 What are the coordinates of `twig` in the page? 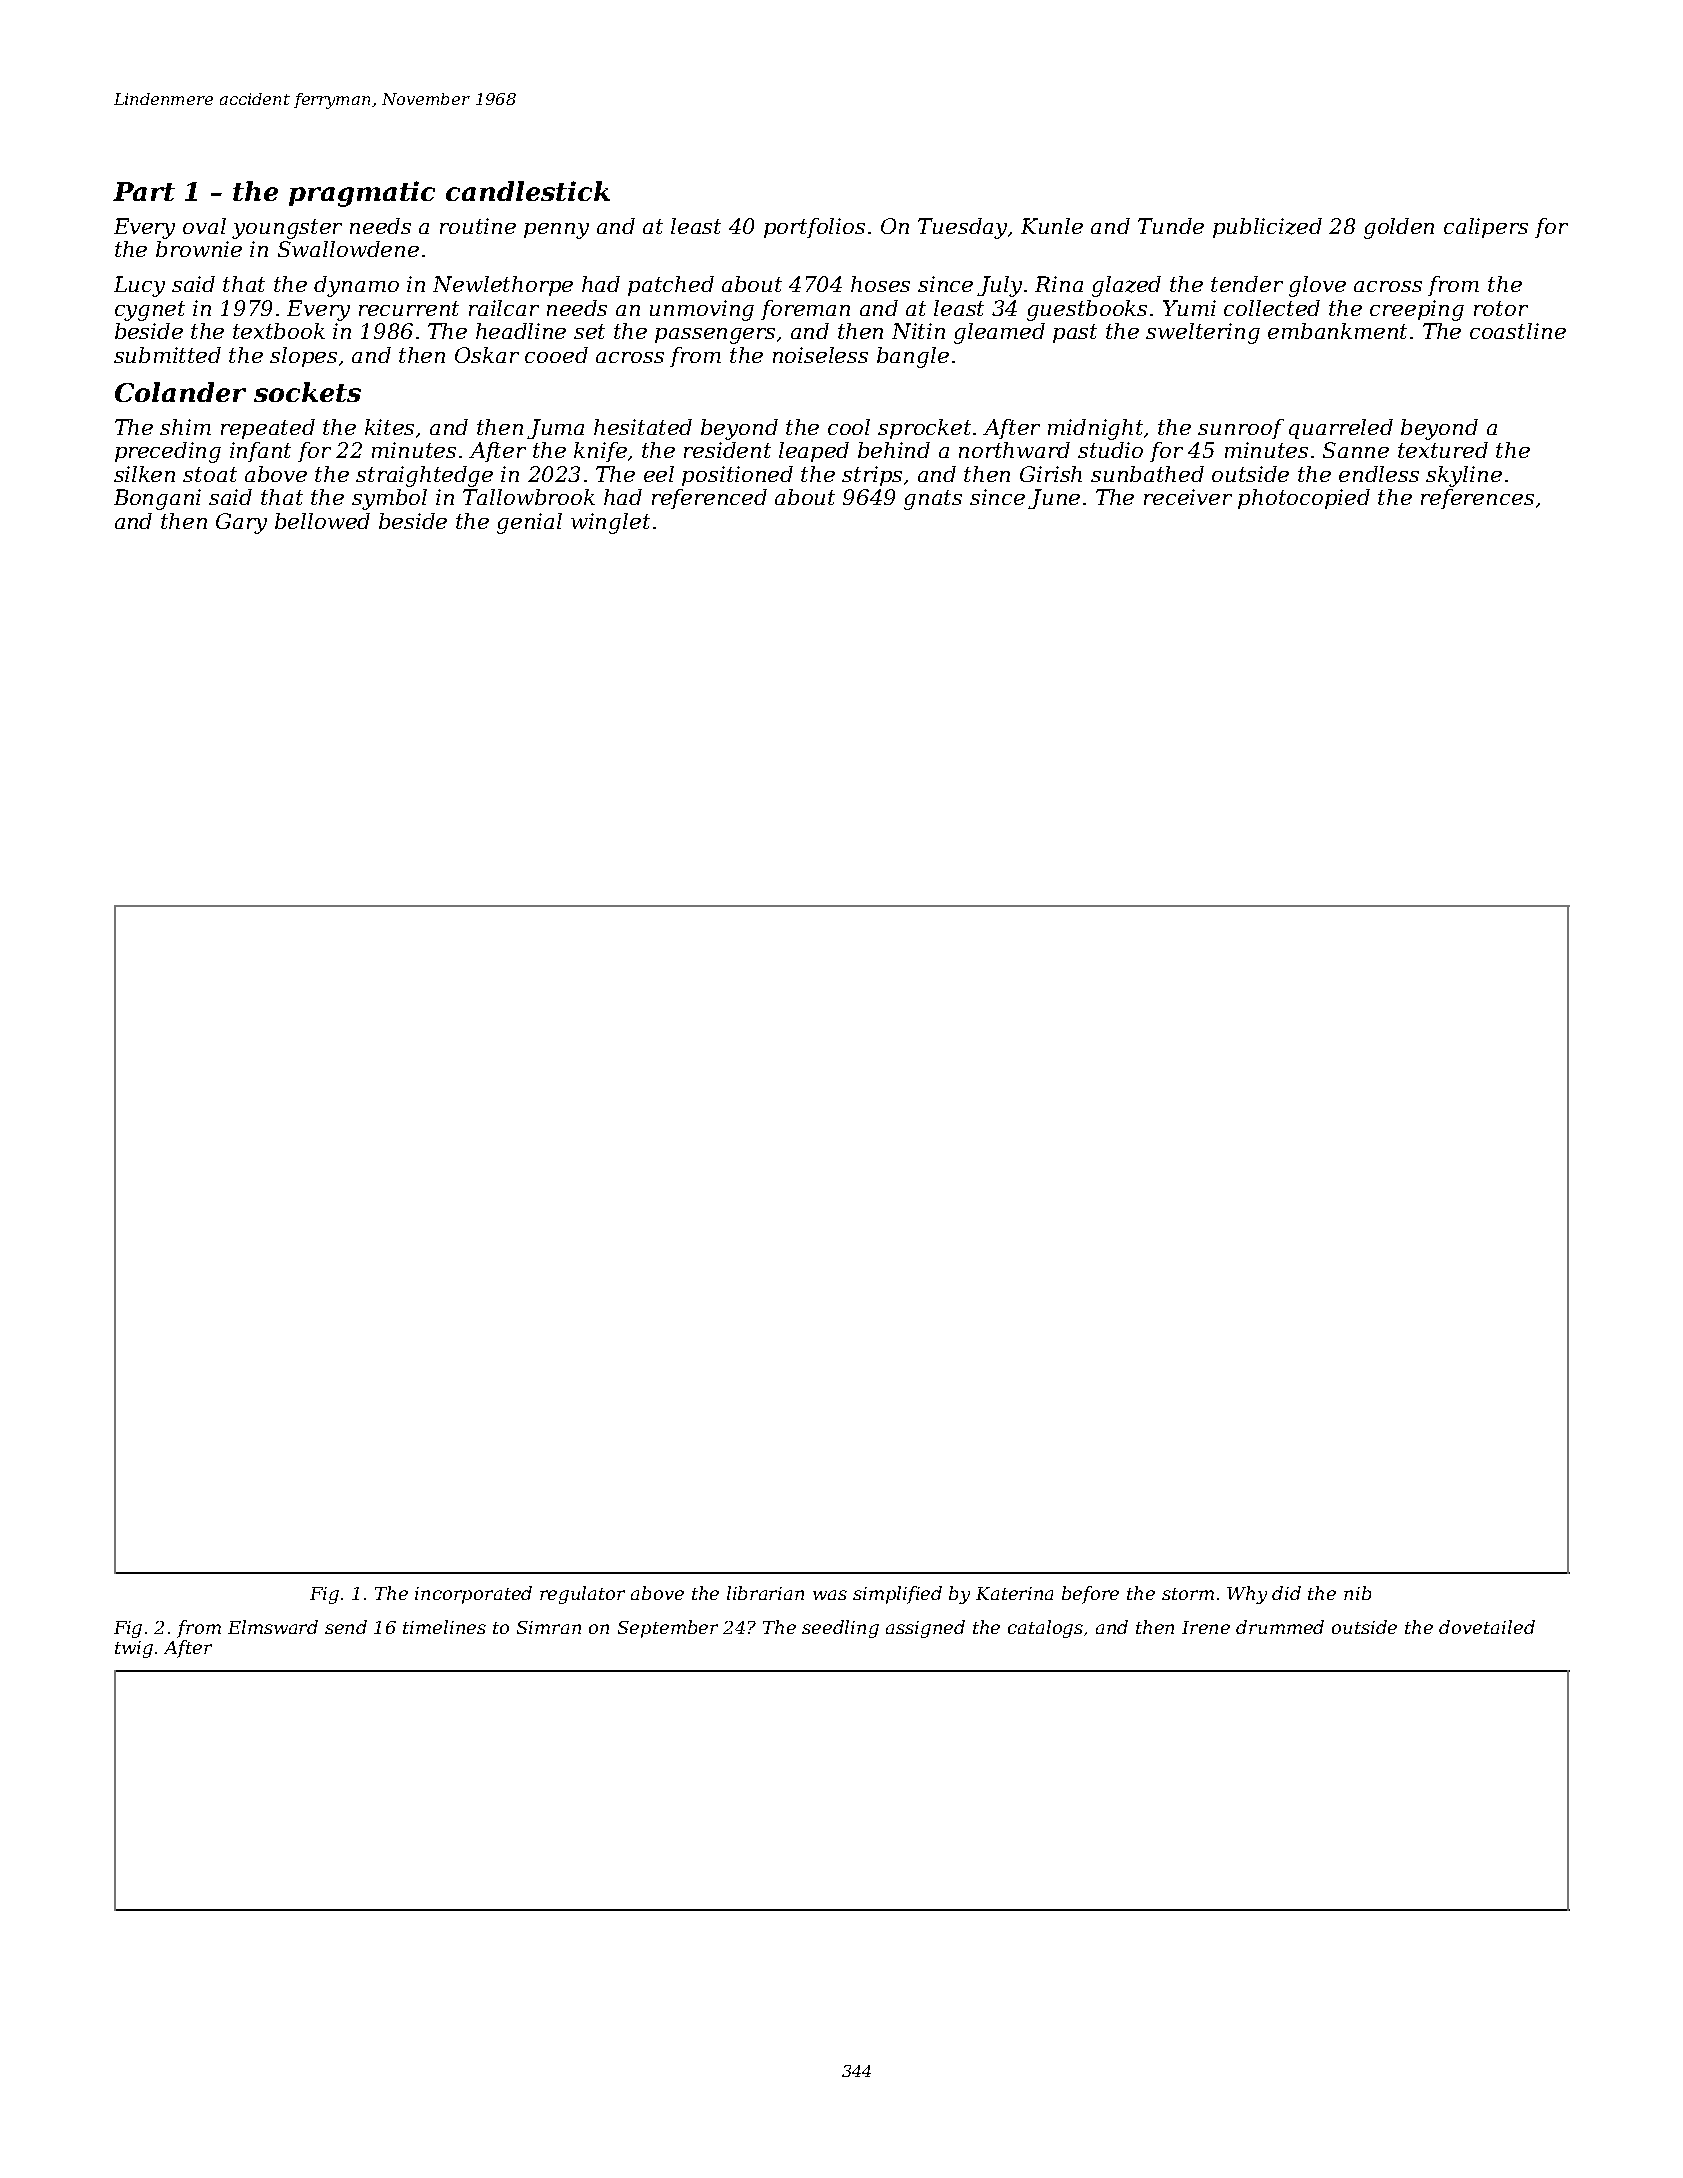 It's located at (134, 1649).
